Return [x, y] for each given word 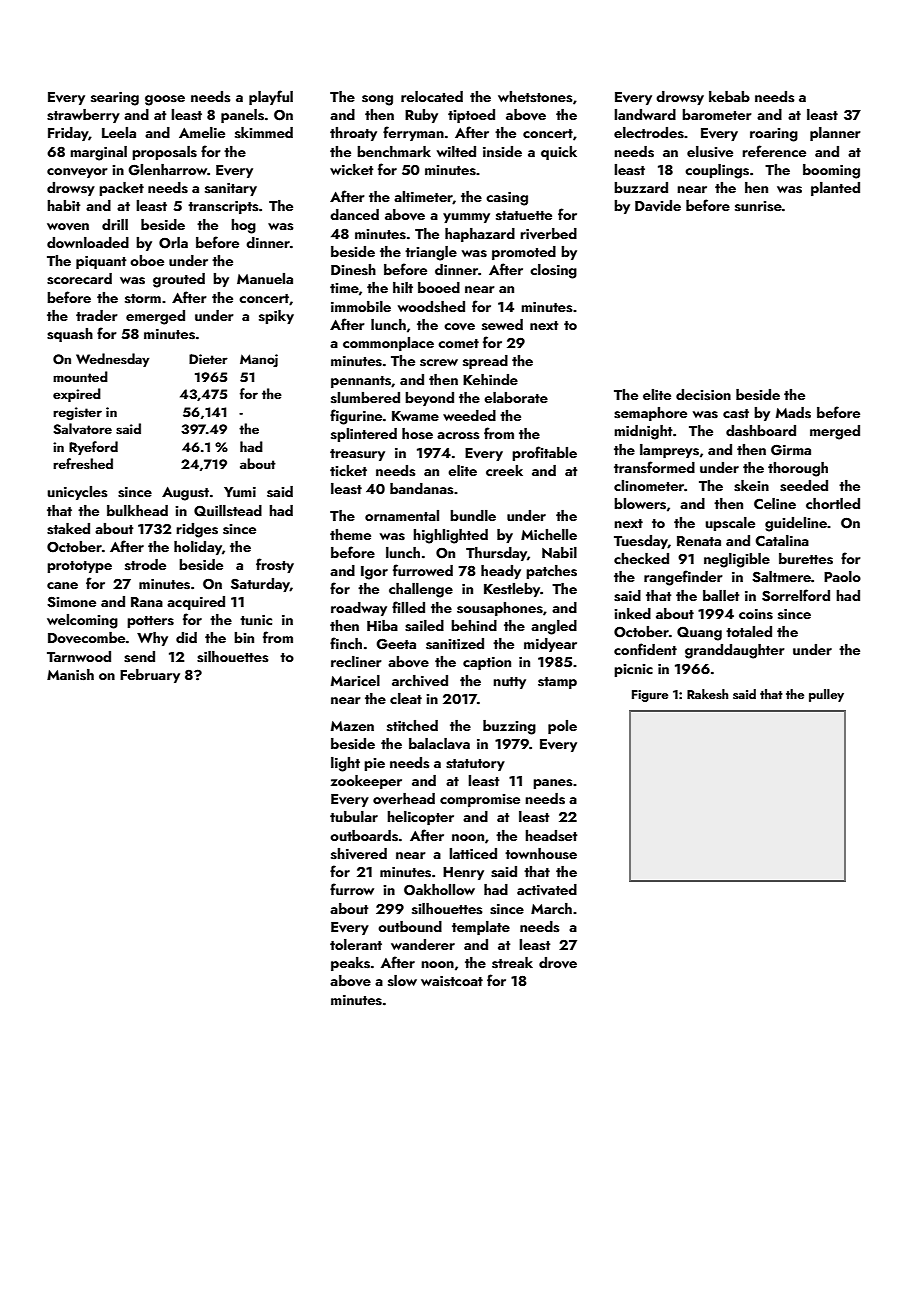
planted [835, 189]
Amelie [202, 132]
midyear [550, 645]
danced [354, 214]
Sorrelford [796, 595]
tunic [256, 620]
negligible [737, 560]
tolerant [356, 944]
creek [504, 470]
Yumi [240, 492]
